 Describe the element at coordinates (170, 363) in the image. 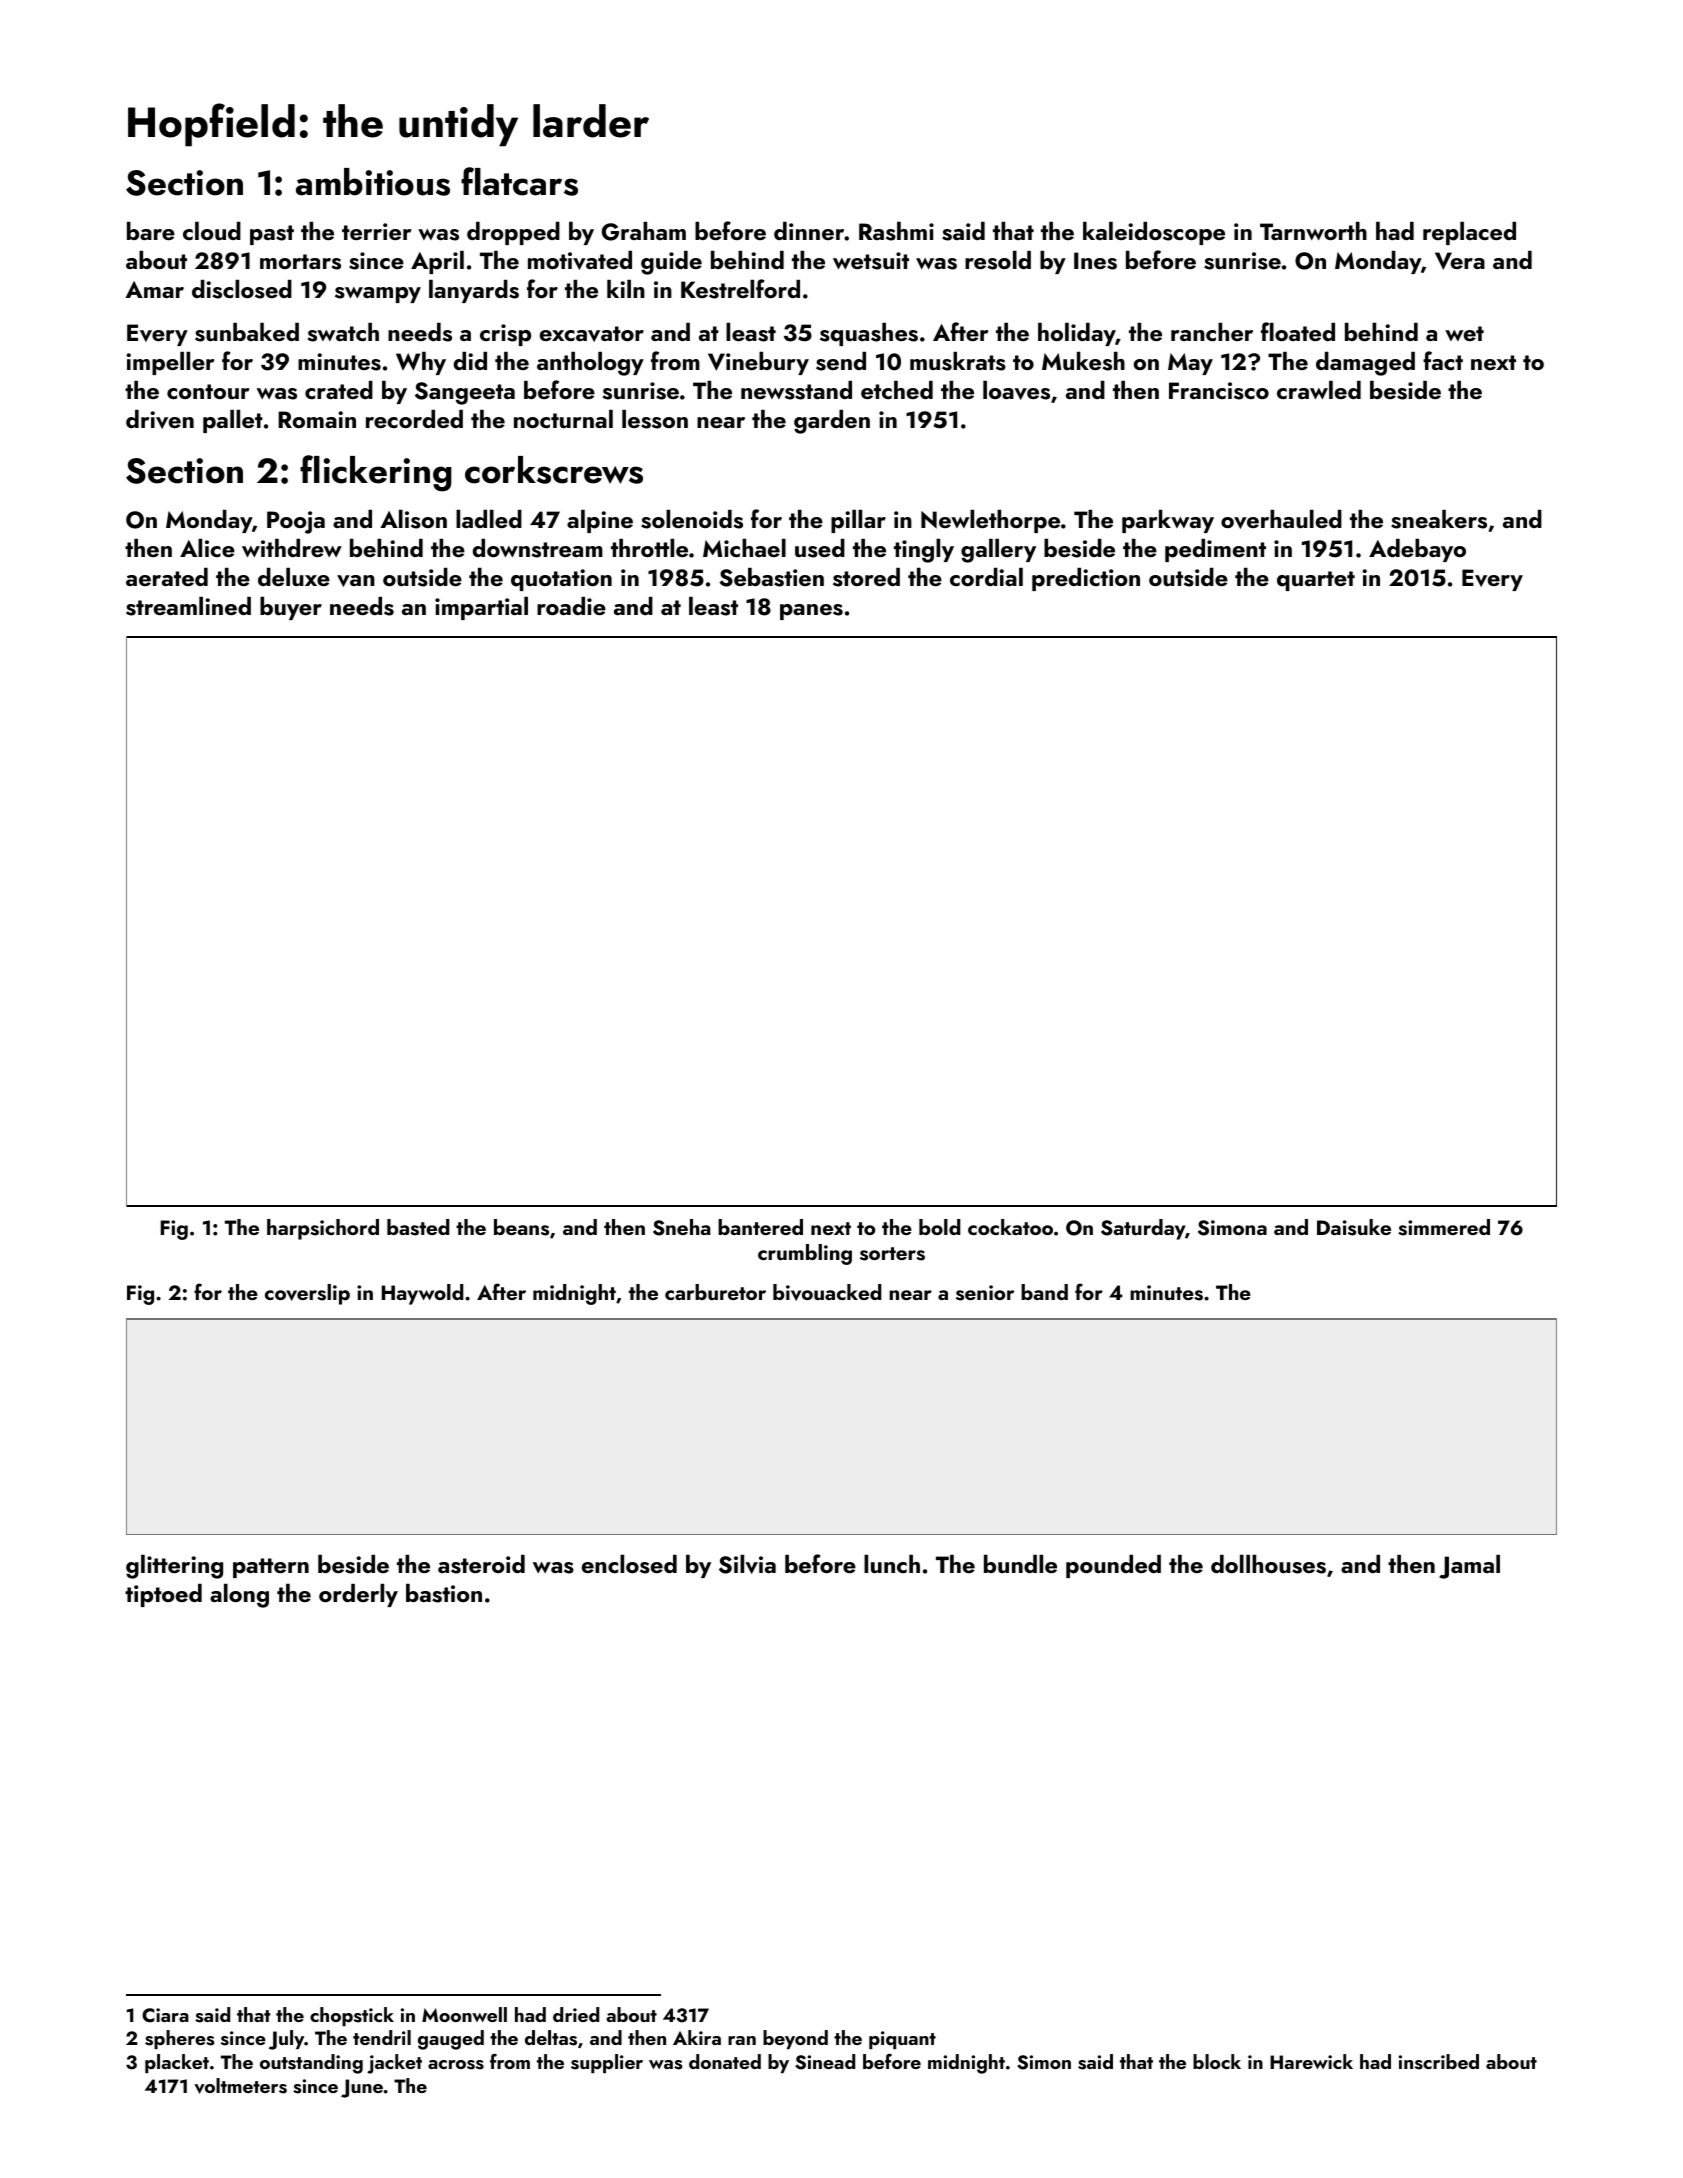

I see `impeller` at that location.
